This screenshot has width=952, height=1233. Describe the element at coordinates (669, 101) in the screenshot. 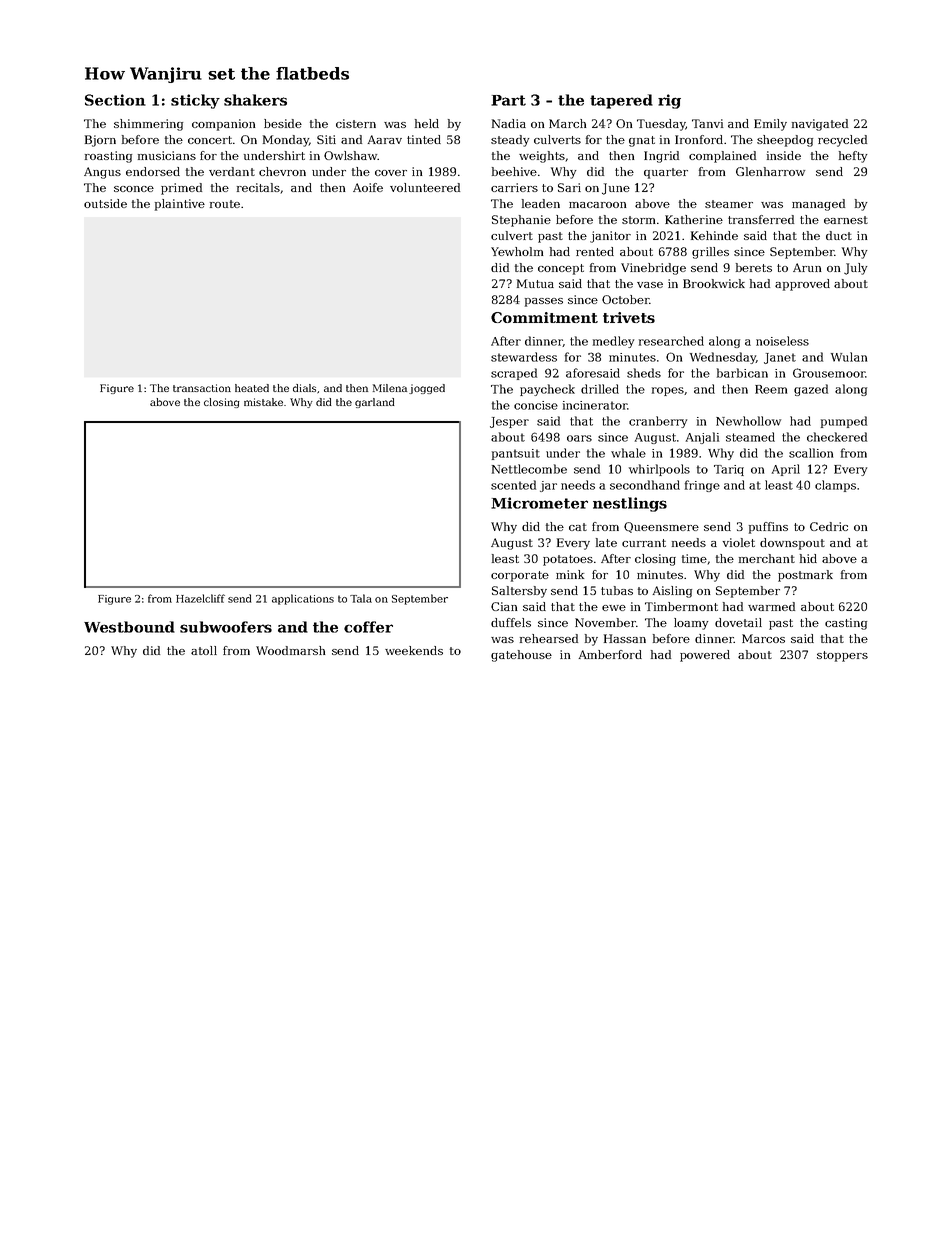

I see `rig` at that location.
